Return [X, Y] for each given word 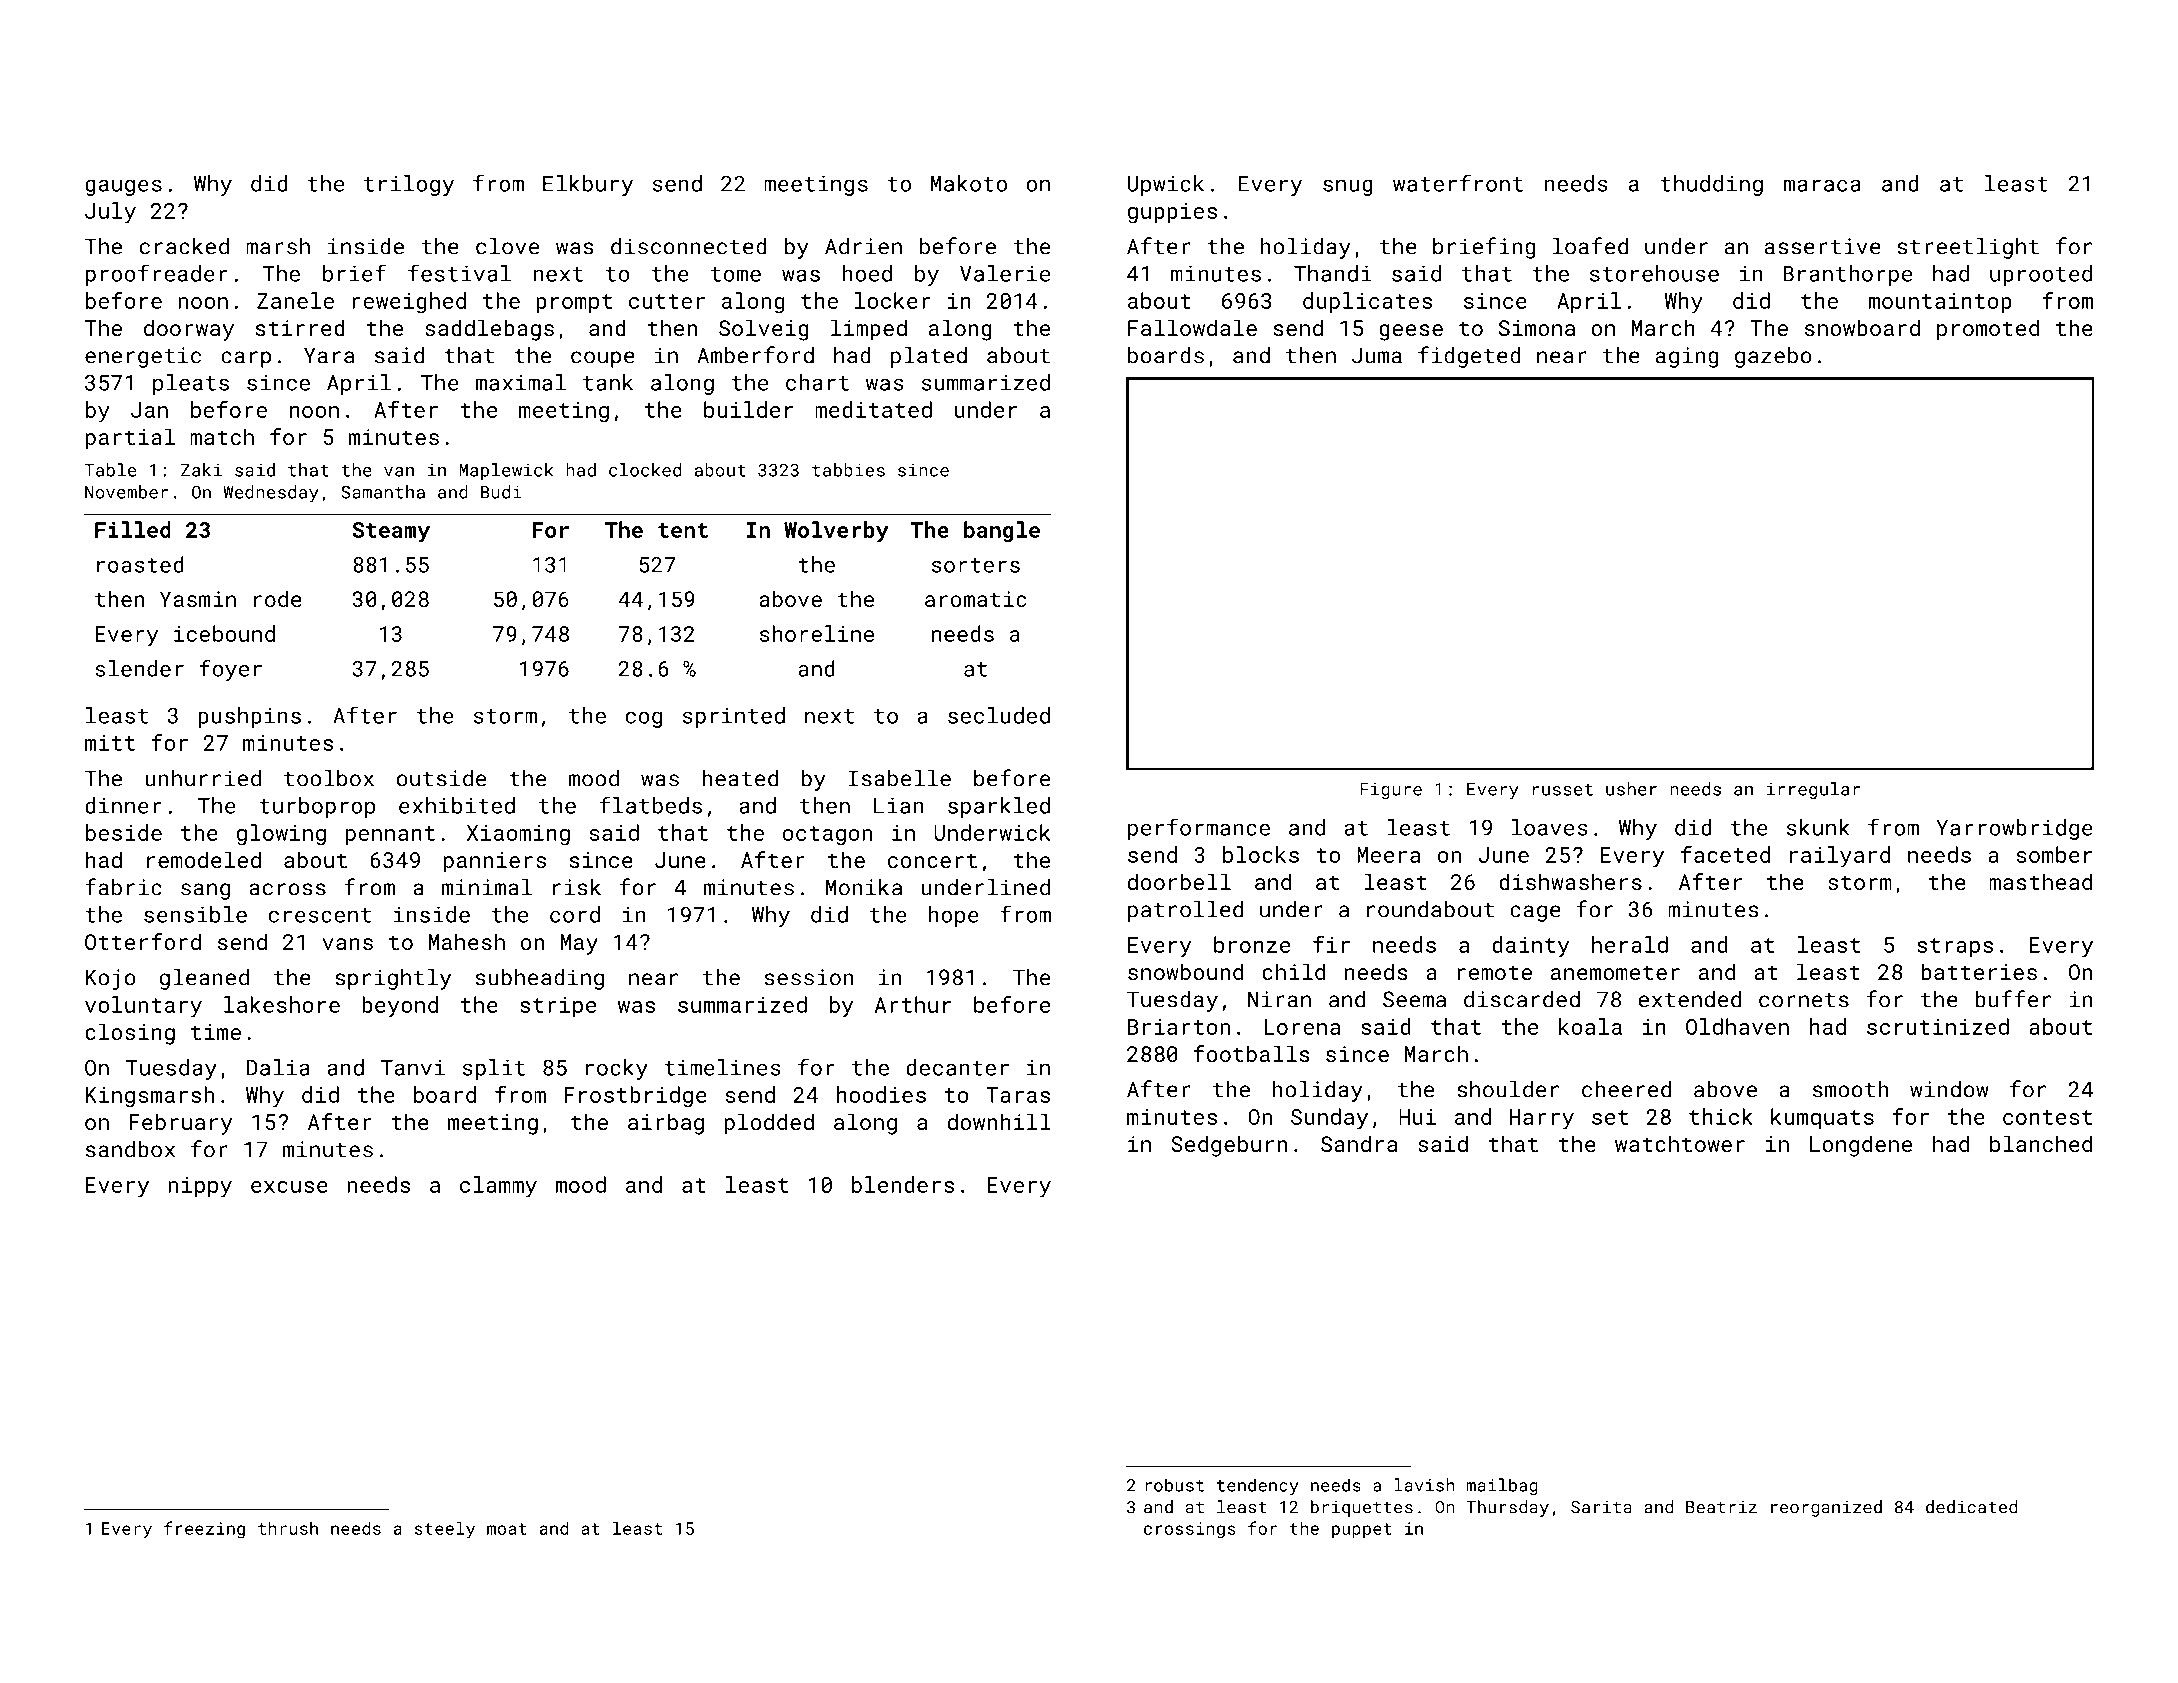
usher [1631, 789]
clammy [498, 1187]
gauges [123, 187]
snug [1348, 187]
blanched [2041, 1143]
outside [441, 778]
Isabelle [899, 778]
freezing [204, 1530]
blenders [903, 1184]
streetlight [1968, 248]
